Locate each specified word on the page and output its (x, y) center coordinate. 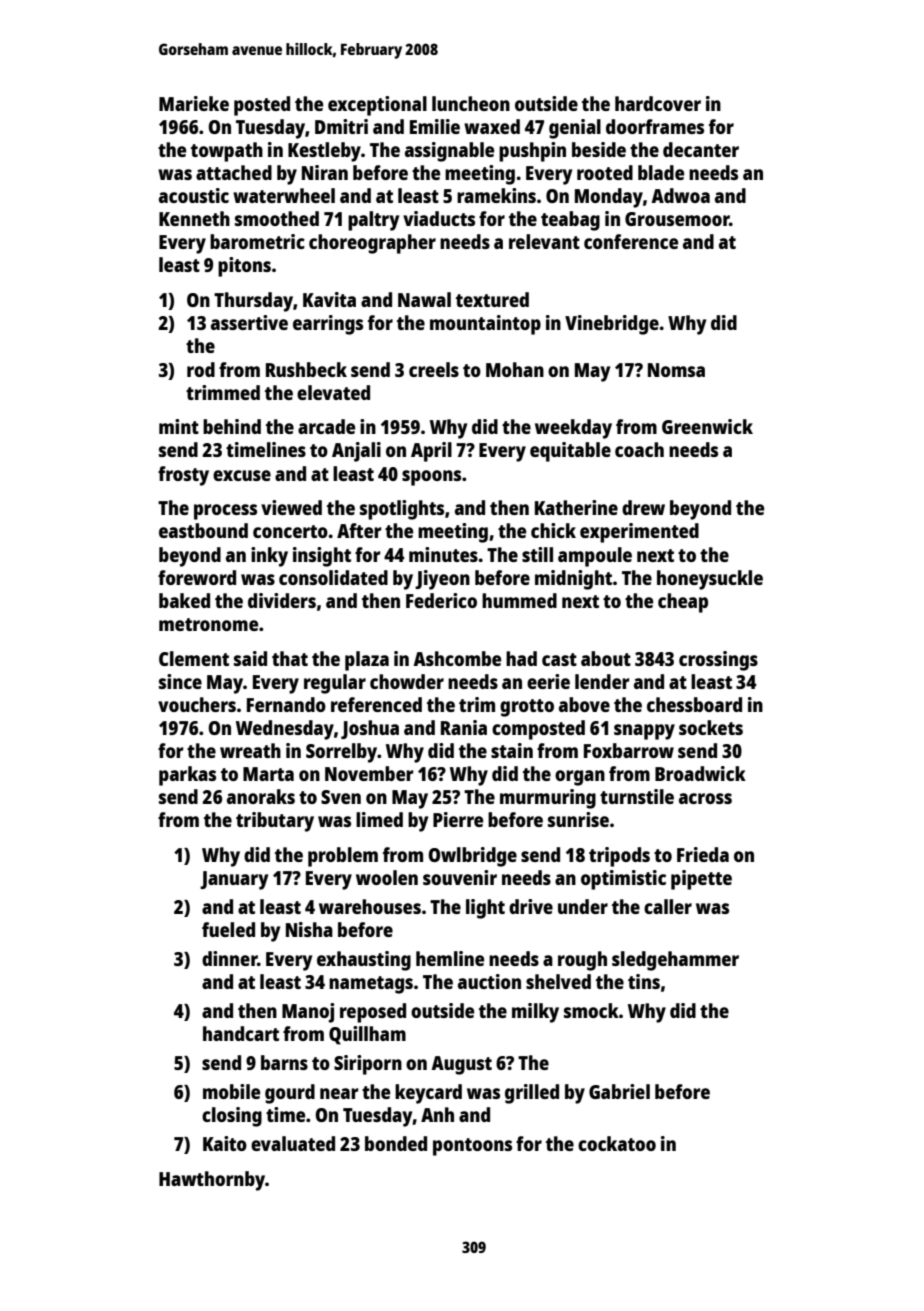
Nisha (309, 929)
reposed (373, 1013)
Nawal (424, 299)
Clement (194, 658)
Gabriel (619, 1091)
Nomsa (676, 370)
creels (434, 369)
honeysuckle (710, 580)
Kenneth (194, 218)
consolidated (333, 577)
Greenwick (707, 426)
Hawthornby (212, 1181)
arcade (326, 426)
